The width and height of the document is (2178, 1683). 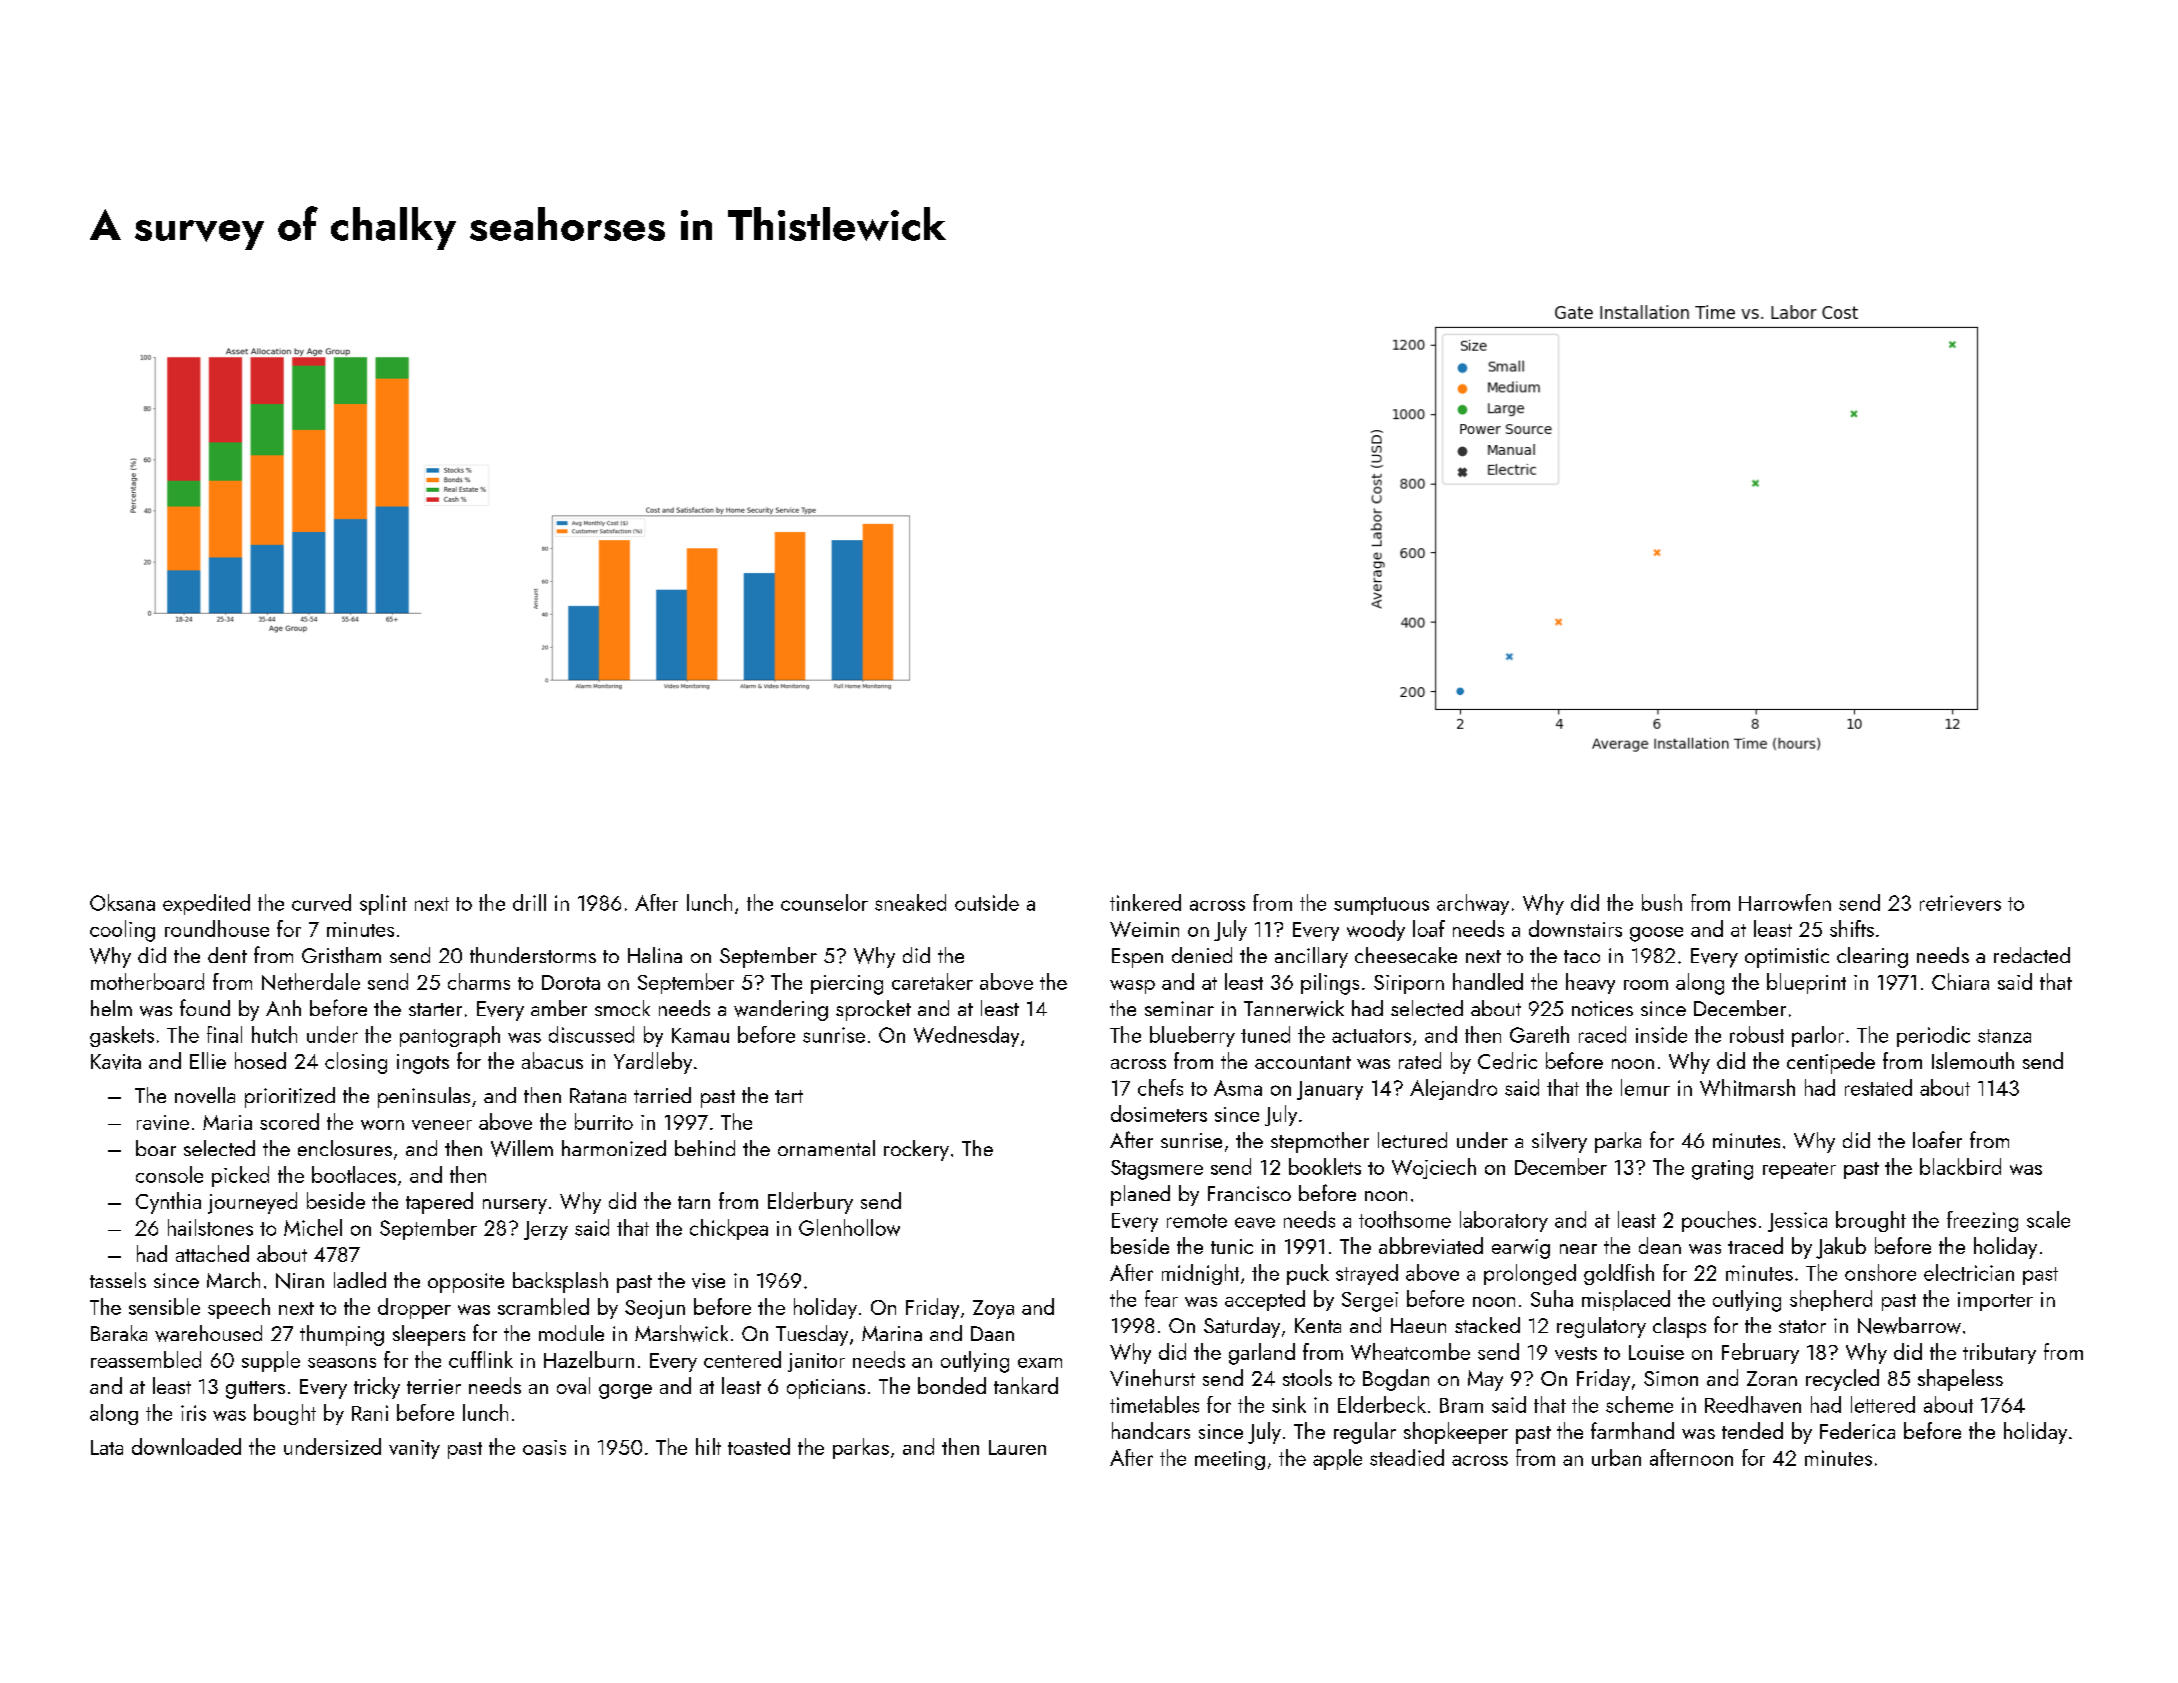 What do you see at coordinates (193, 1413) in the document?
I see `iris` at bounding box center [193, 1413].
